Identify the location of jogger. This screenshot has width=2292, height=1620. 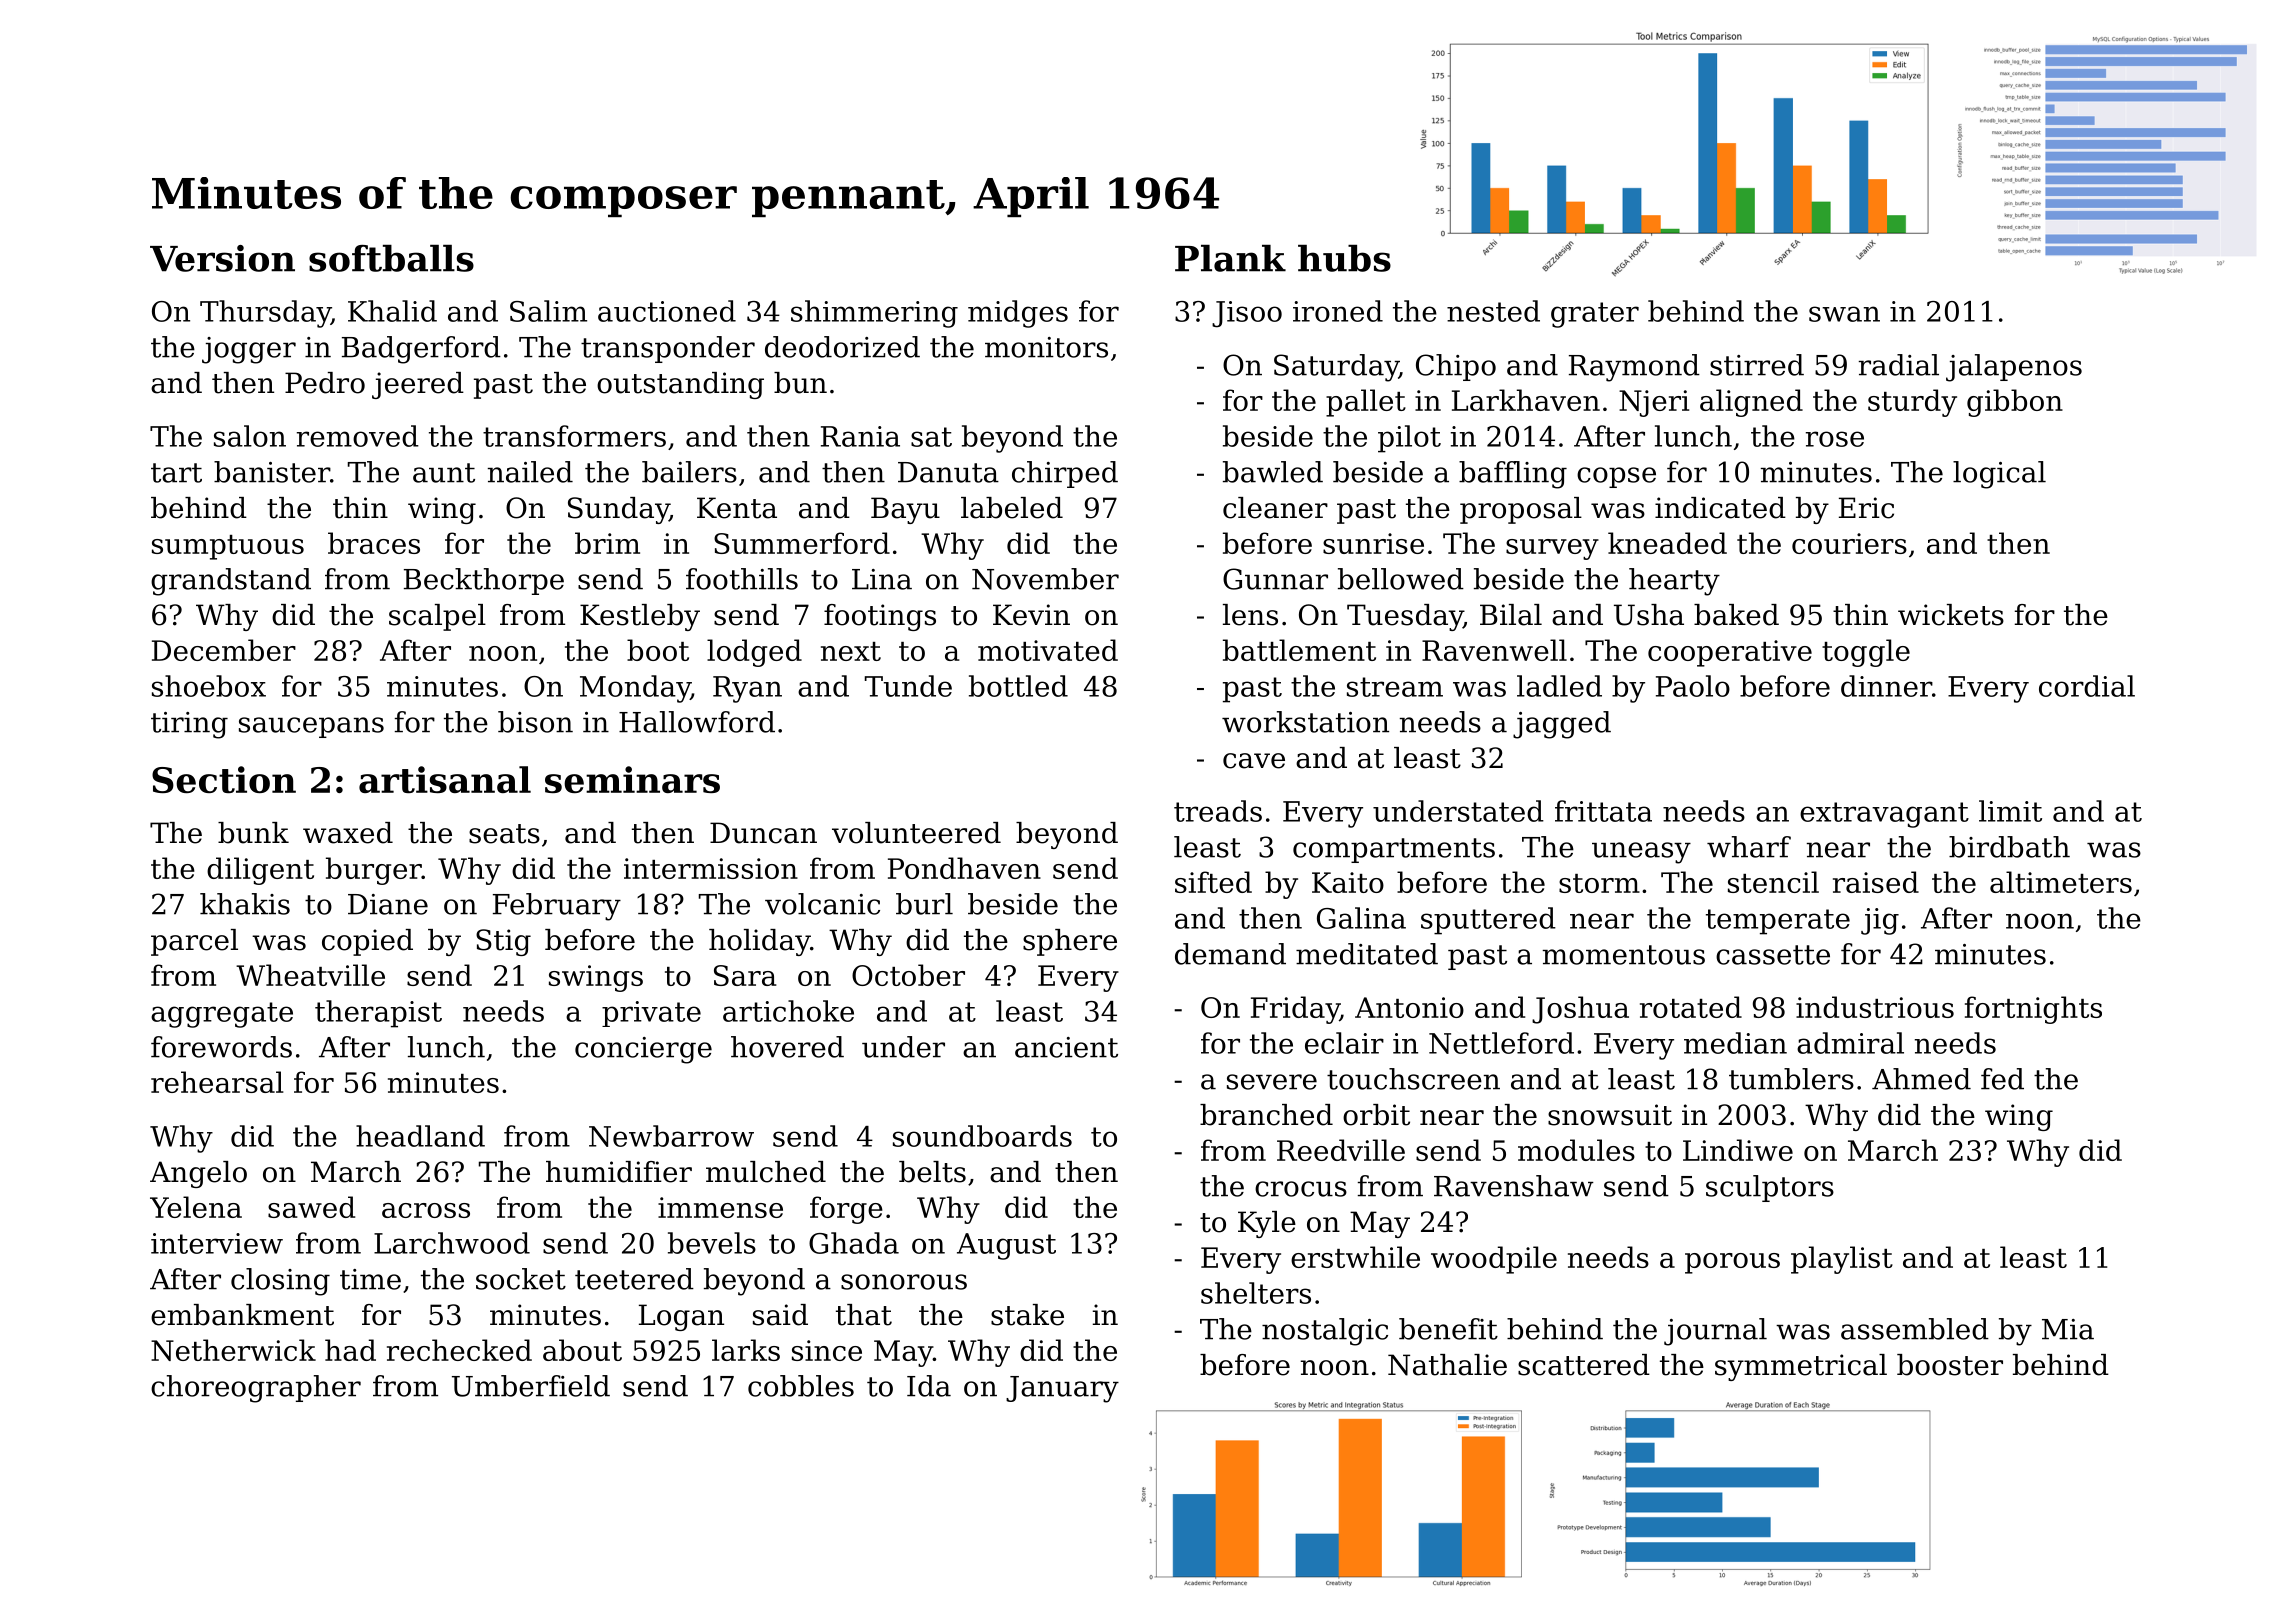
(249, 350).
